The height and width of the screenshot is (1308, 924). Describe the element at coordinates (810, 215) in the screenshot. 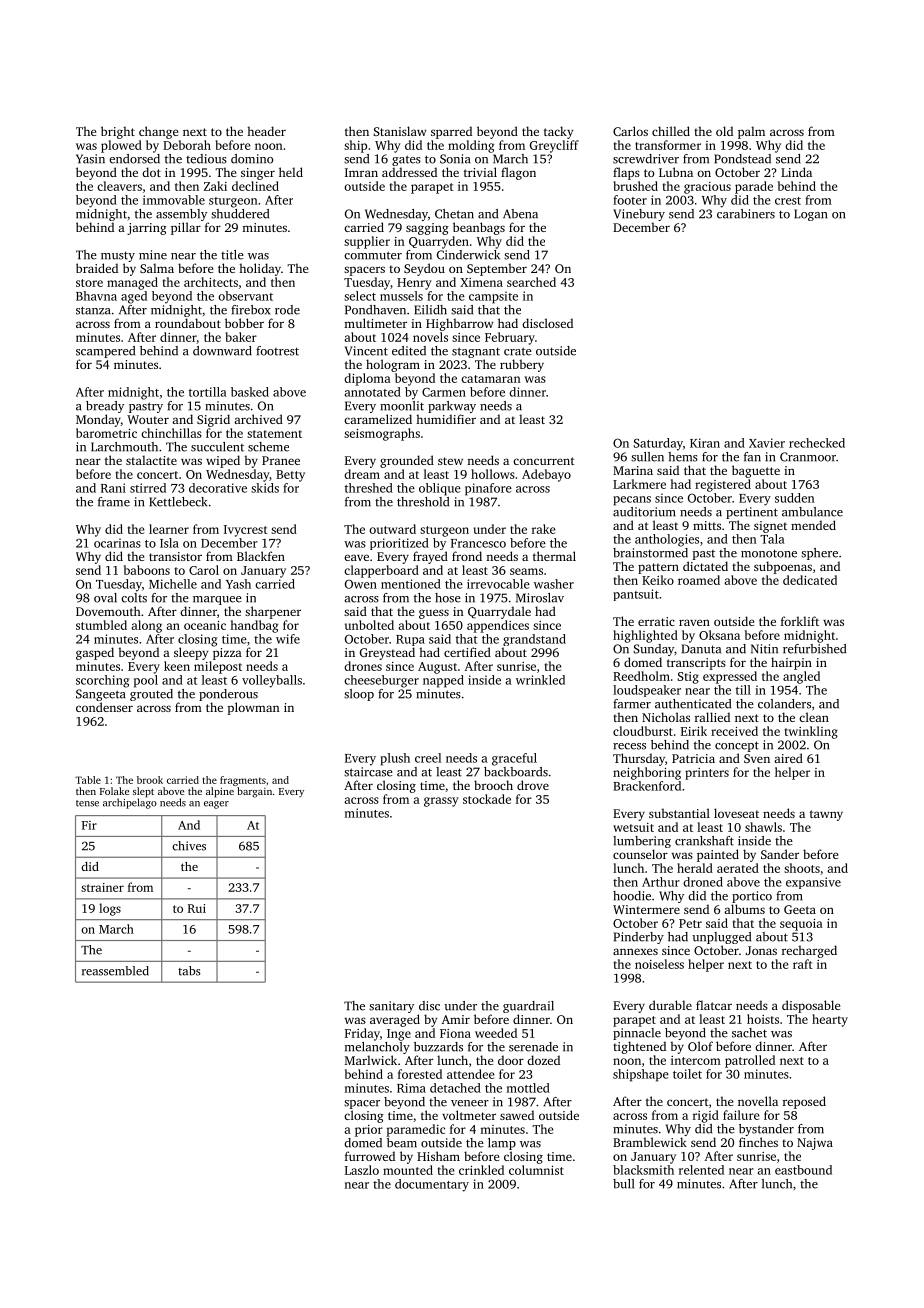

I see `Logan` at that location.
